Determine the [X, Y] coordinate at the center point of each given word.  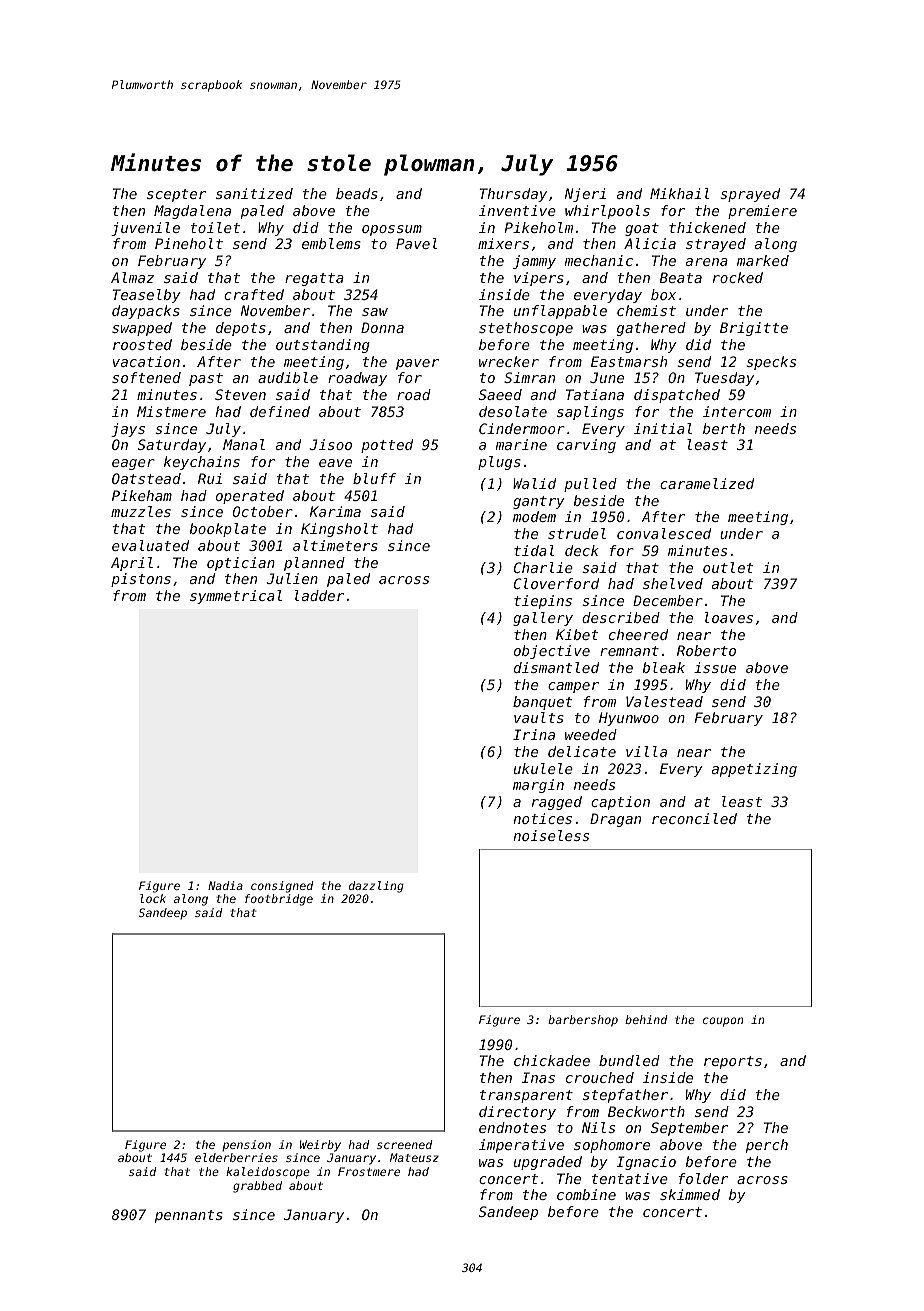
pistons [141, 580]
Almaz [132, 277]
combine [586, 1194]
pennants [189, 1216]
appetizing [754, 770]
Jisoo [331, 444]
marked [763, 260]
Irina [534, 734]
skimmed [690, 1194]
